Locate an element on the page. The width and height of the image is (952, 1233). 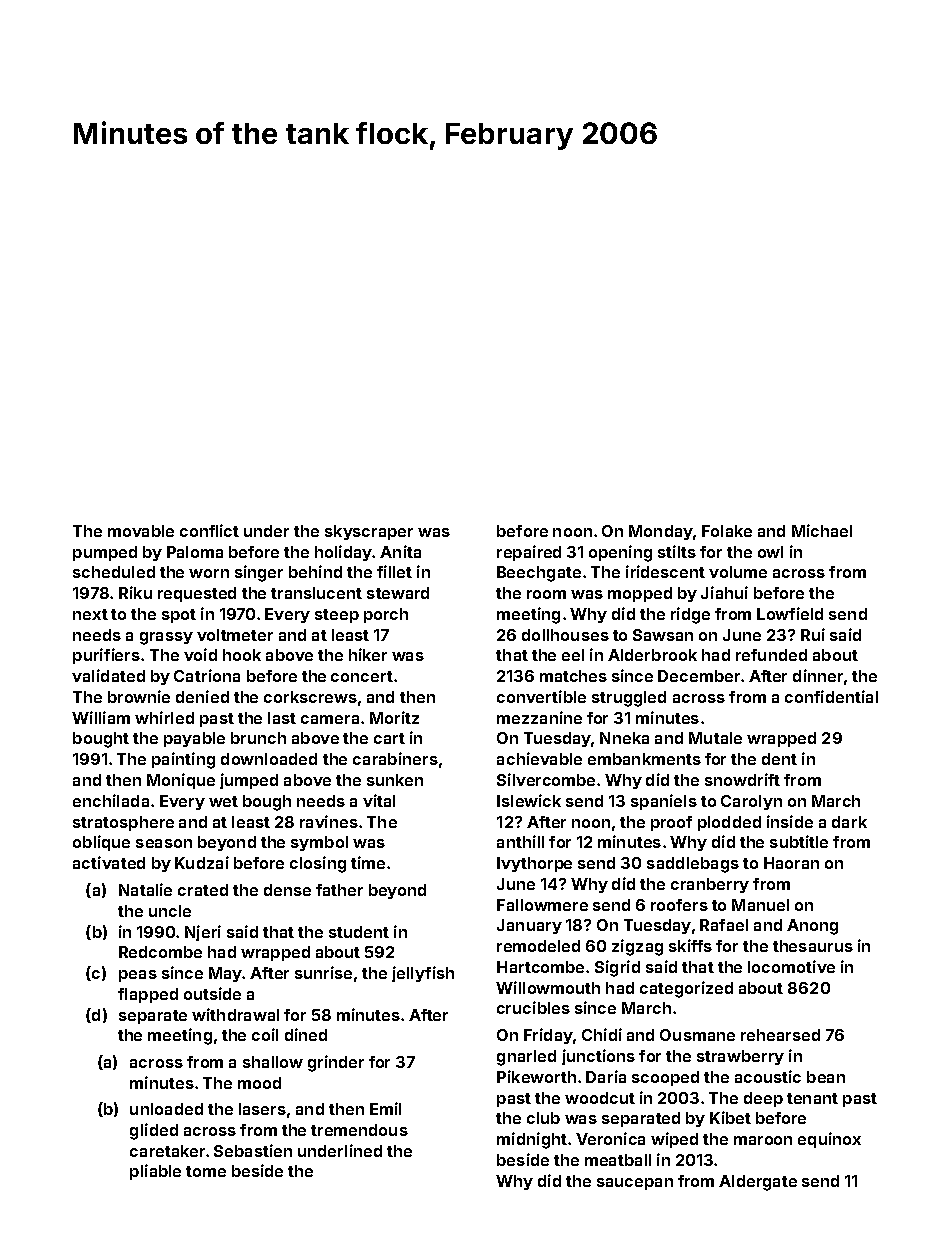
pliable is located at coordinates (155, 1172).
